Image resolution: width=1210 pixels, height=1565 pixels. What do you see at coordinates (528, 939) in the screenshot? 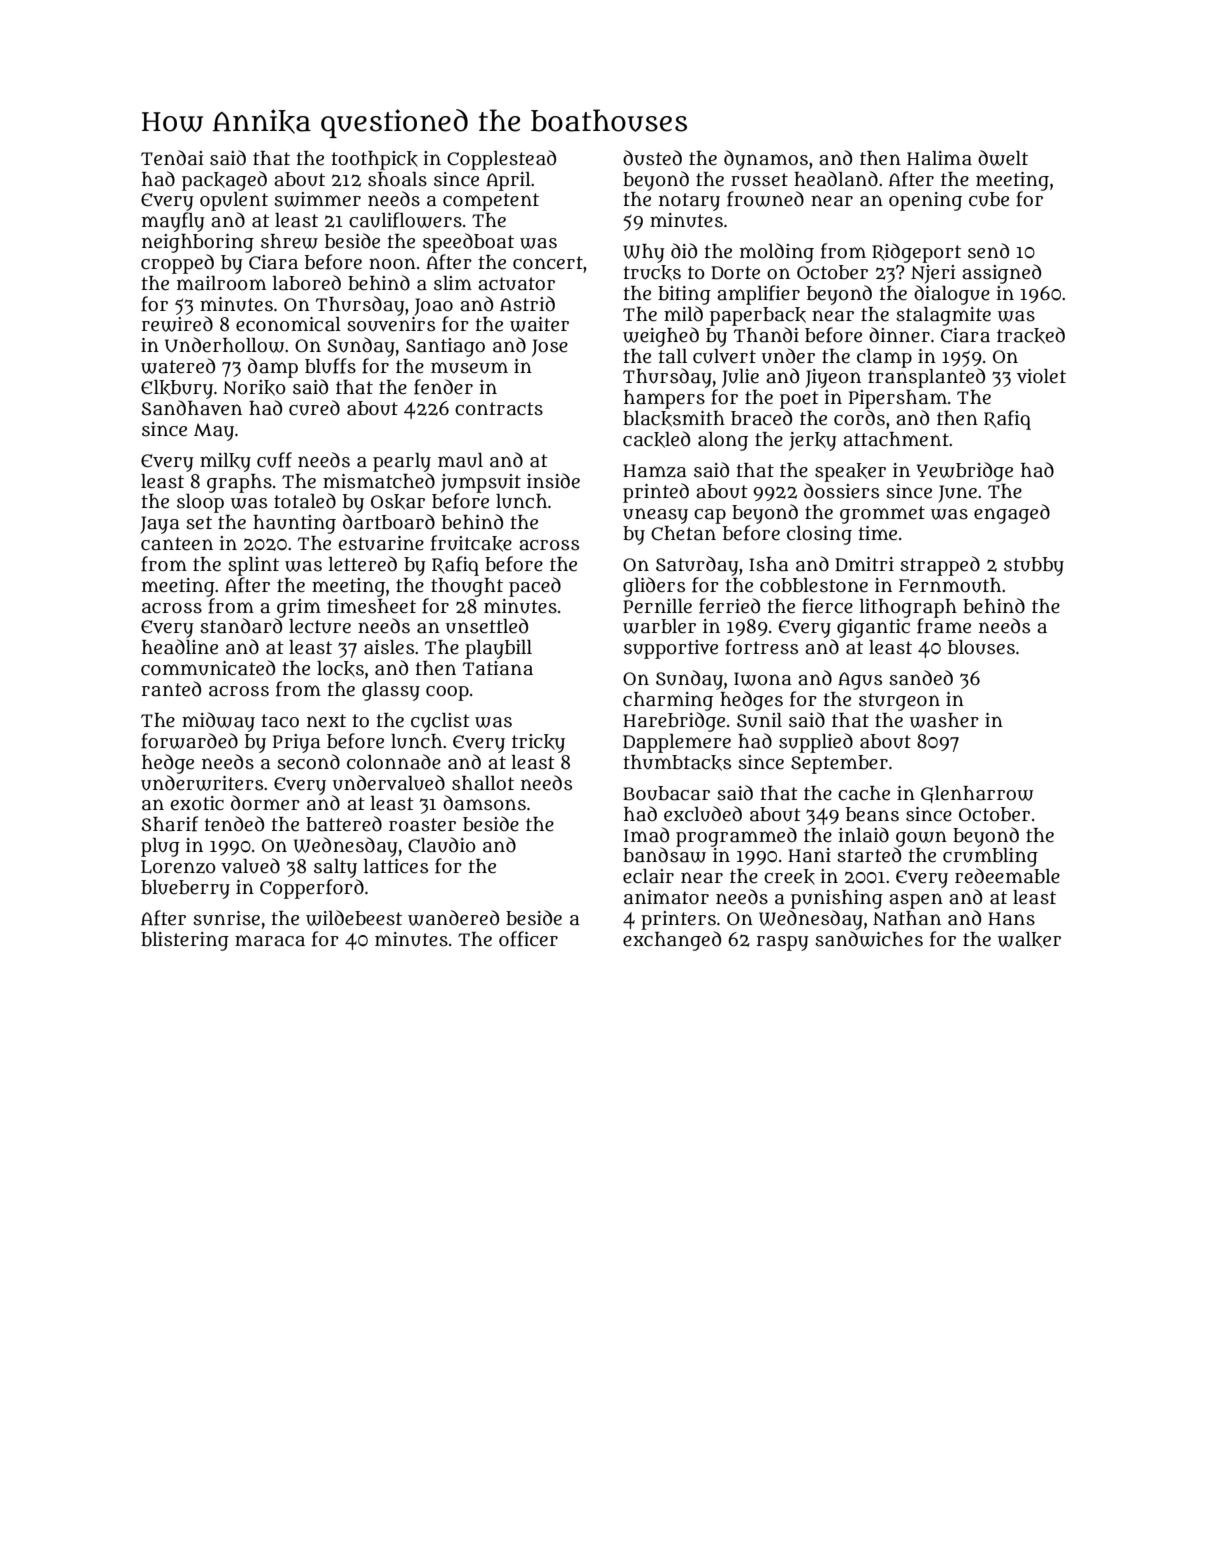
I see `officer` at bounding box center [528, 939].
